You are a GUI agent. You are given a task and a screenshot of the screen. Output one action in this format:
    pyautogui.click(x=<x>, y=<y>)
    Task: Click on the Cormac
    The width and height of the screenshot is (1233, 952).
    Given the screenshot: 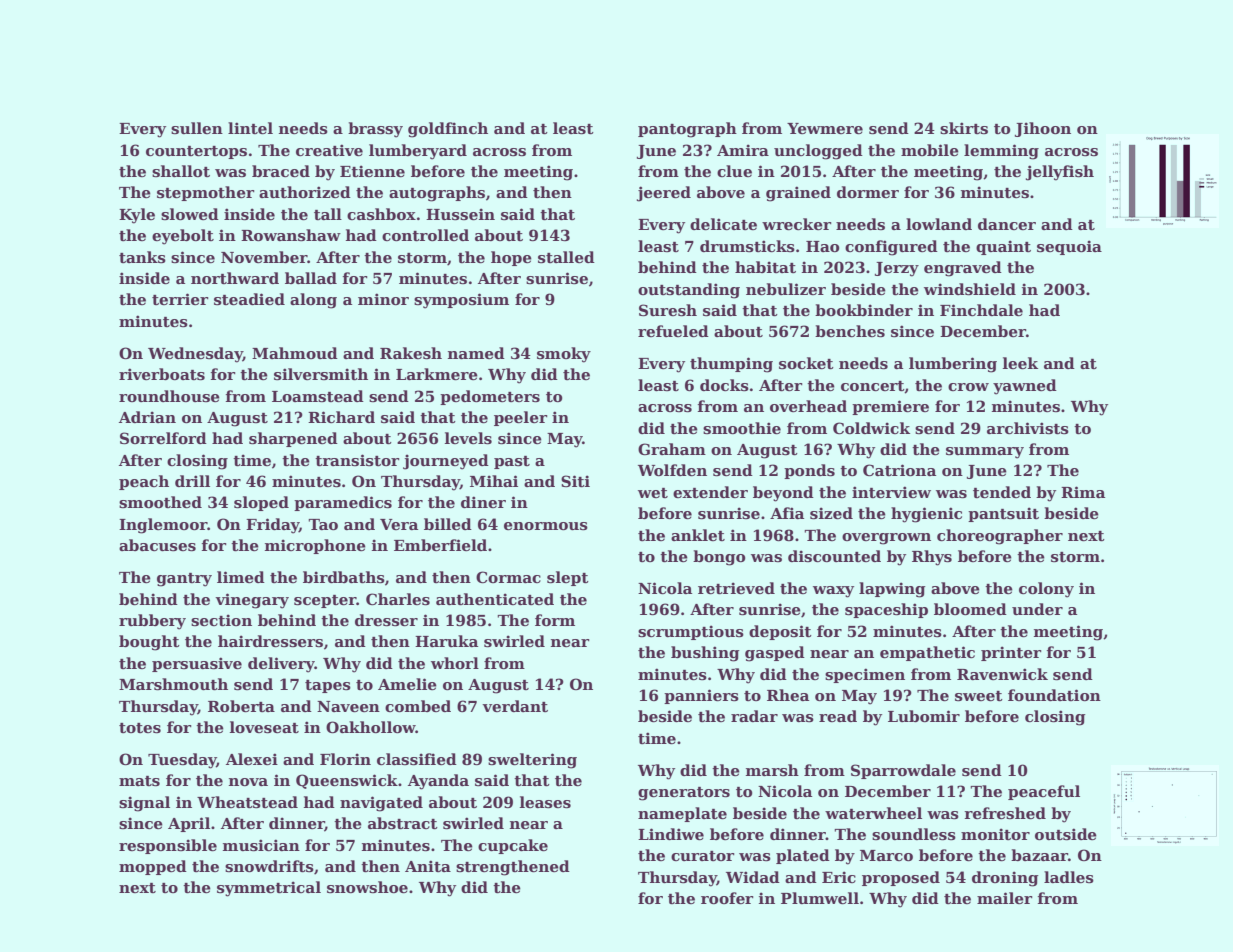 What is the action you would take?
    pyautogui.click(x=508, y=577)
